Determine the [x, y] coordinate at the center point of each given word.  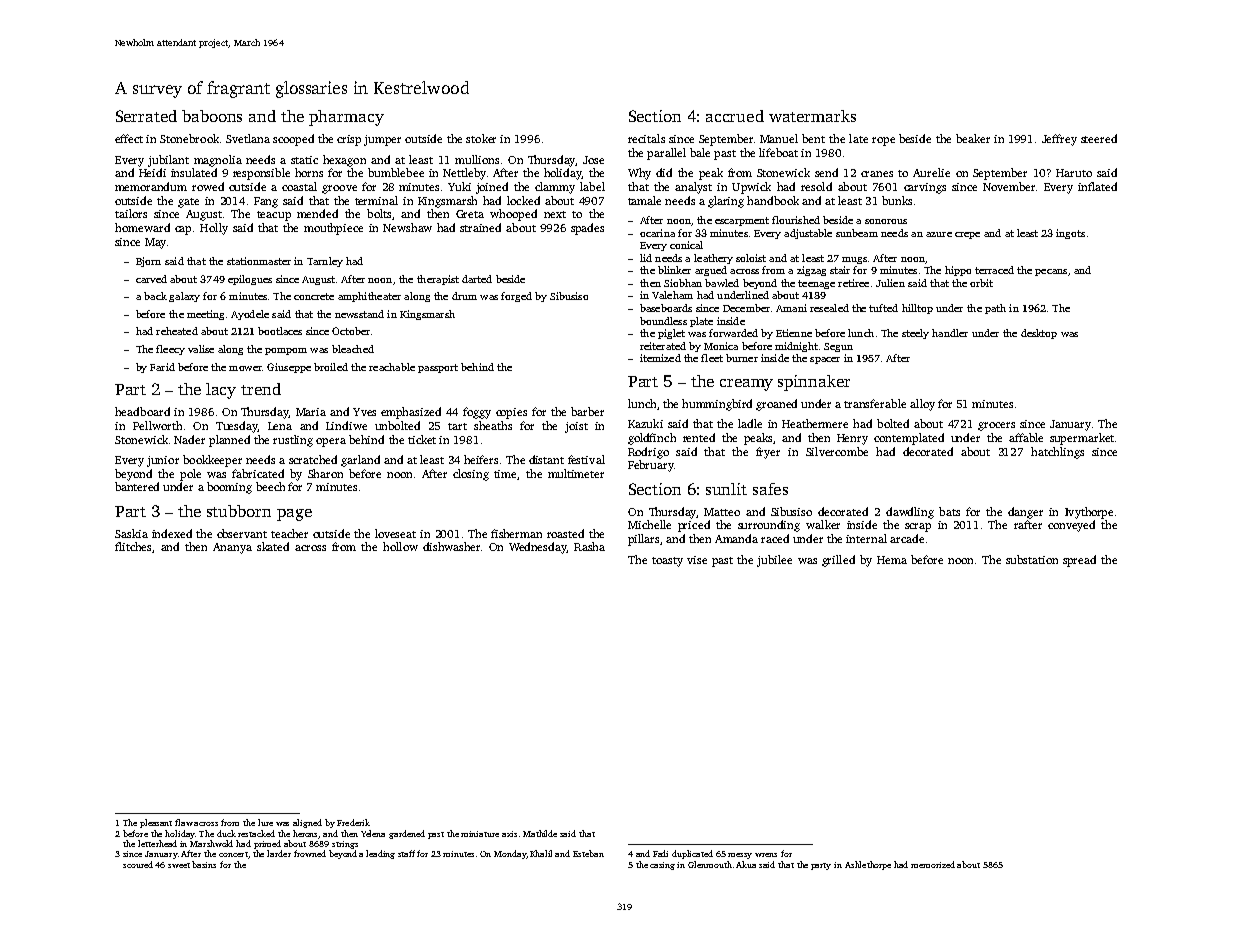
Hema [892, 560]
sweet [179, 865]
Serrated [146, 116]
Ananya [232, 548]
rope [883, 141]
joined [492, 188]
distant [546, 459]
